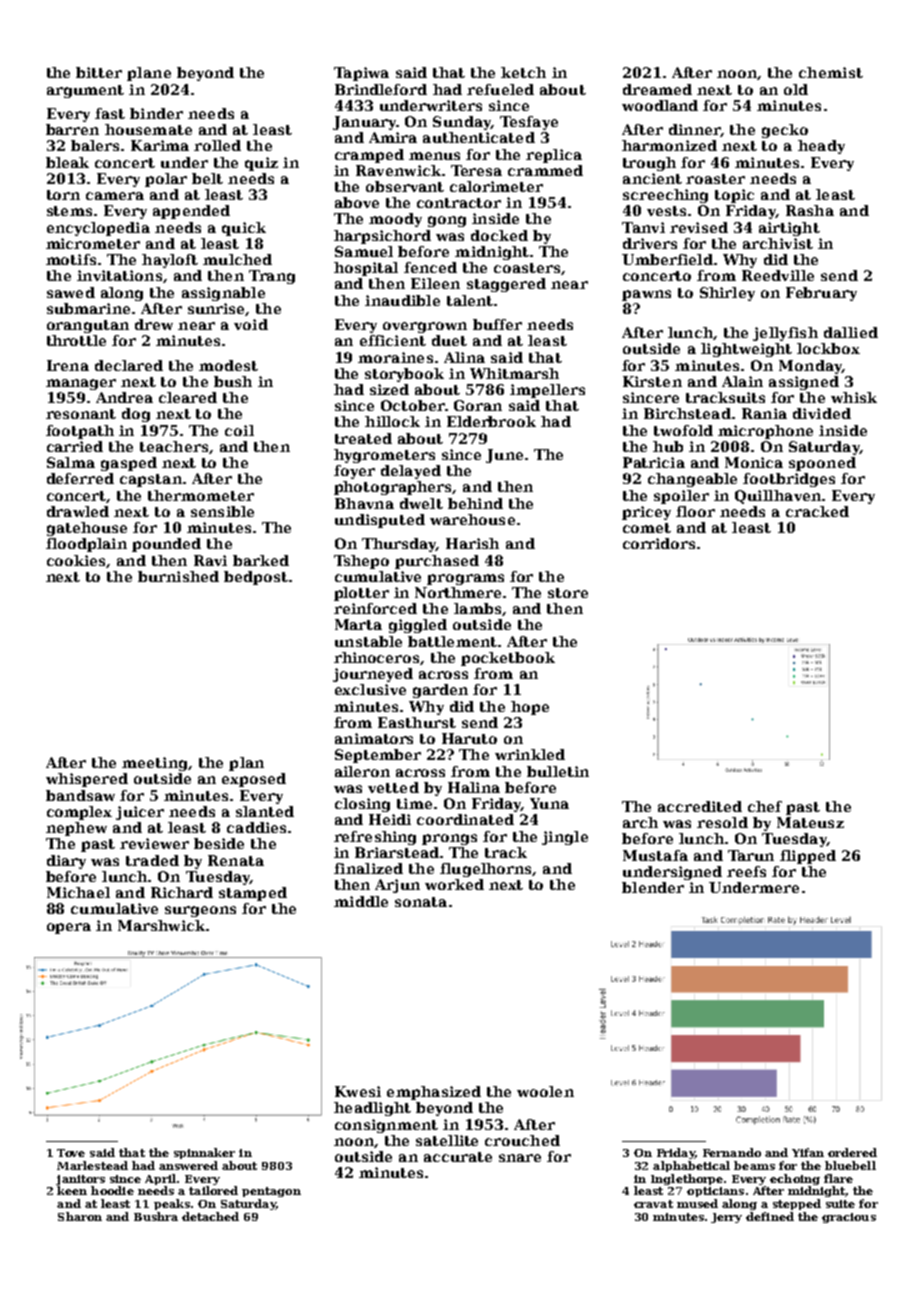 This document has width=924, height=1308. Describe the element at coordinates (154, 764) in the document. I see `meeting` at that location.
